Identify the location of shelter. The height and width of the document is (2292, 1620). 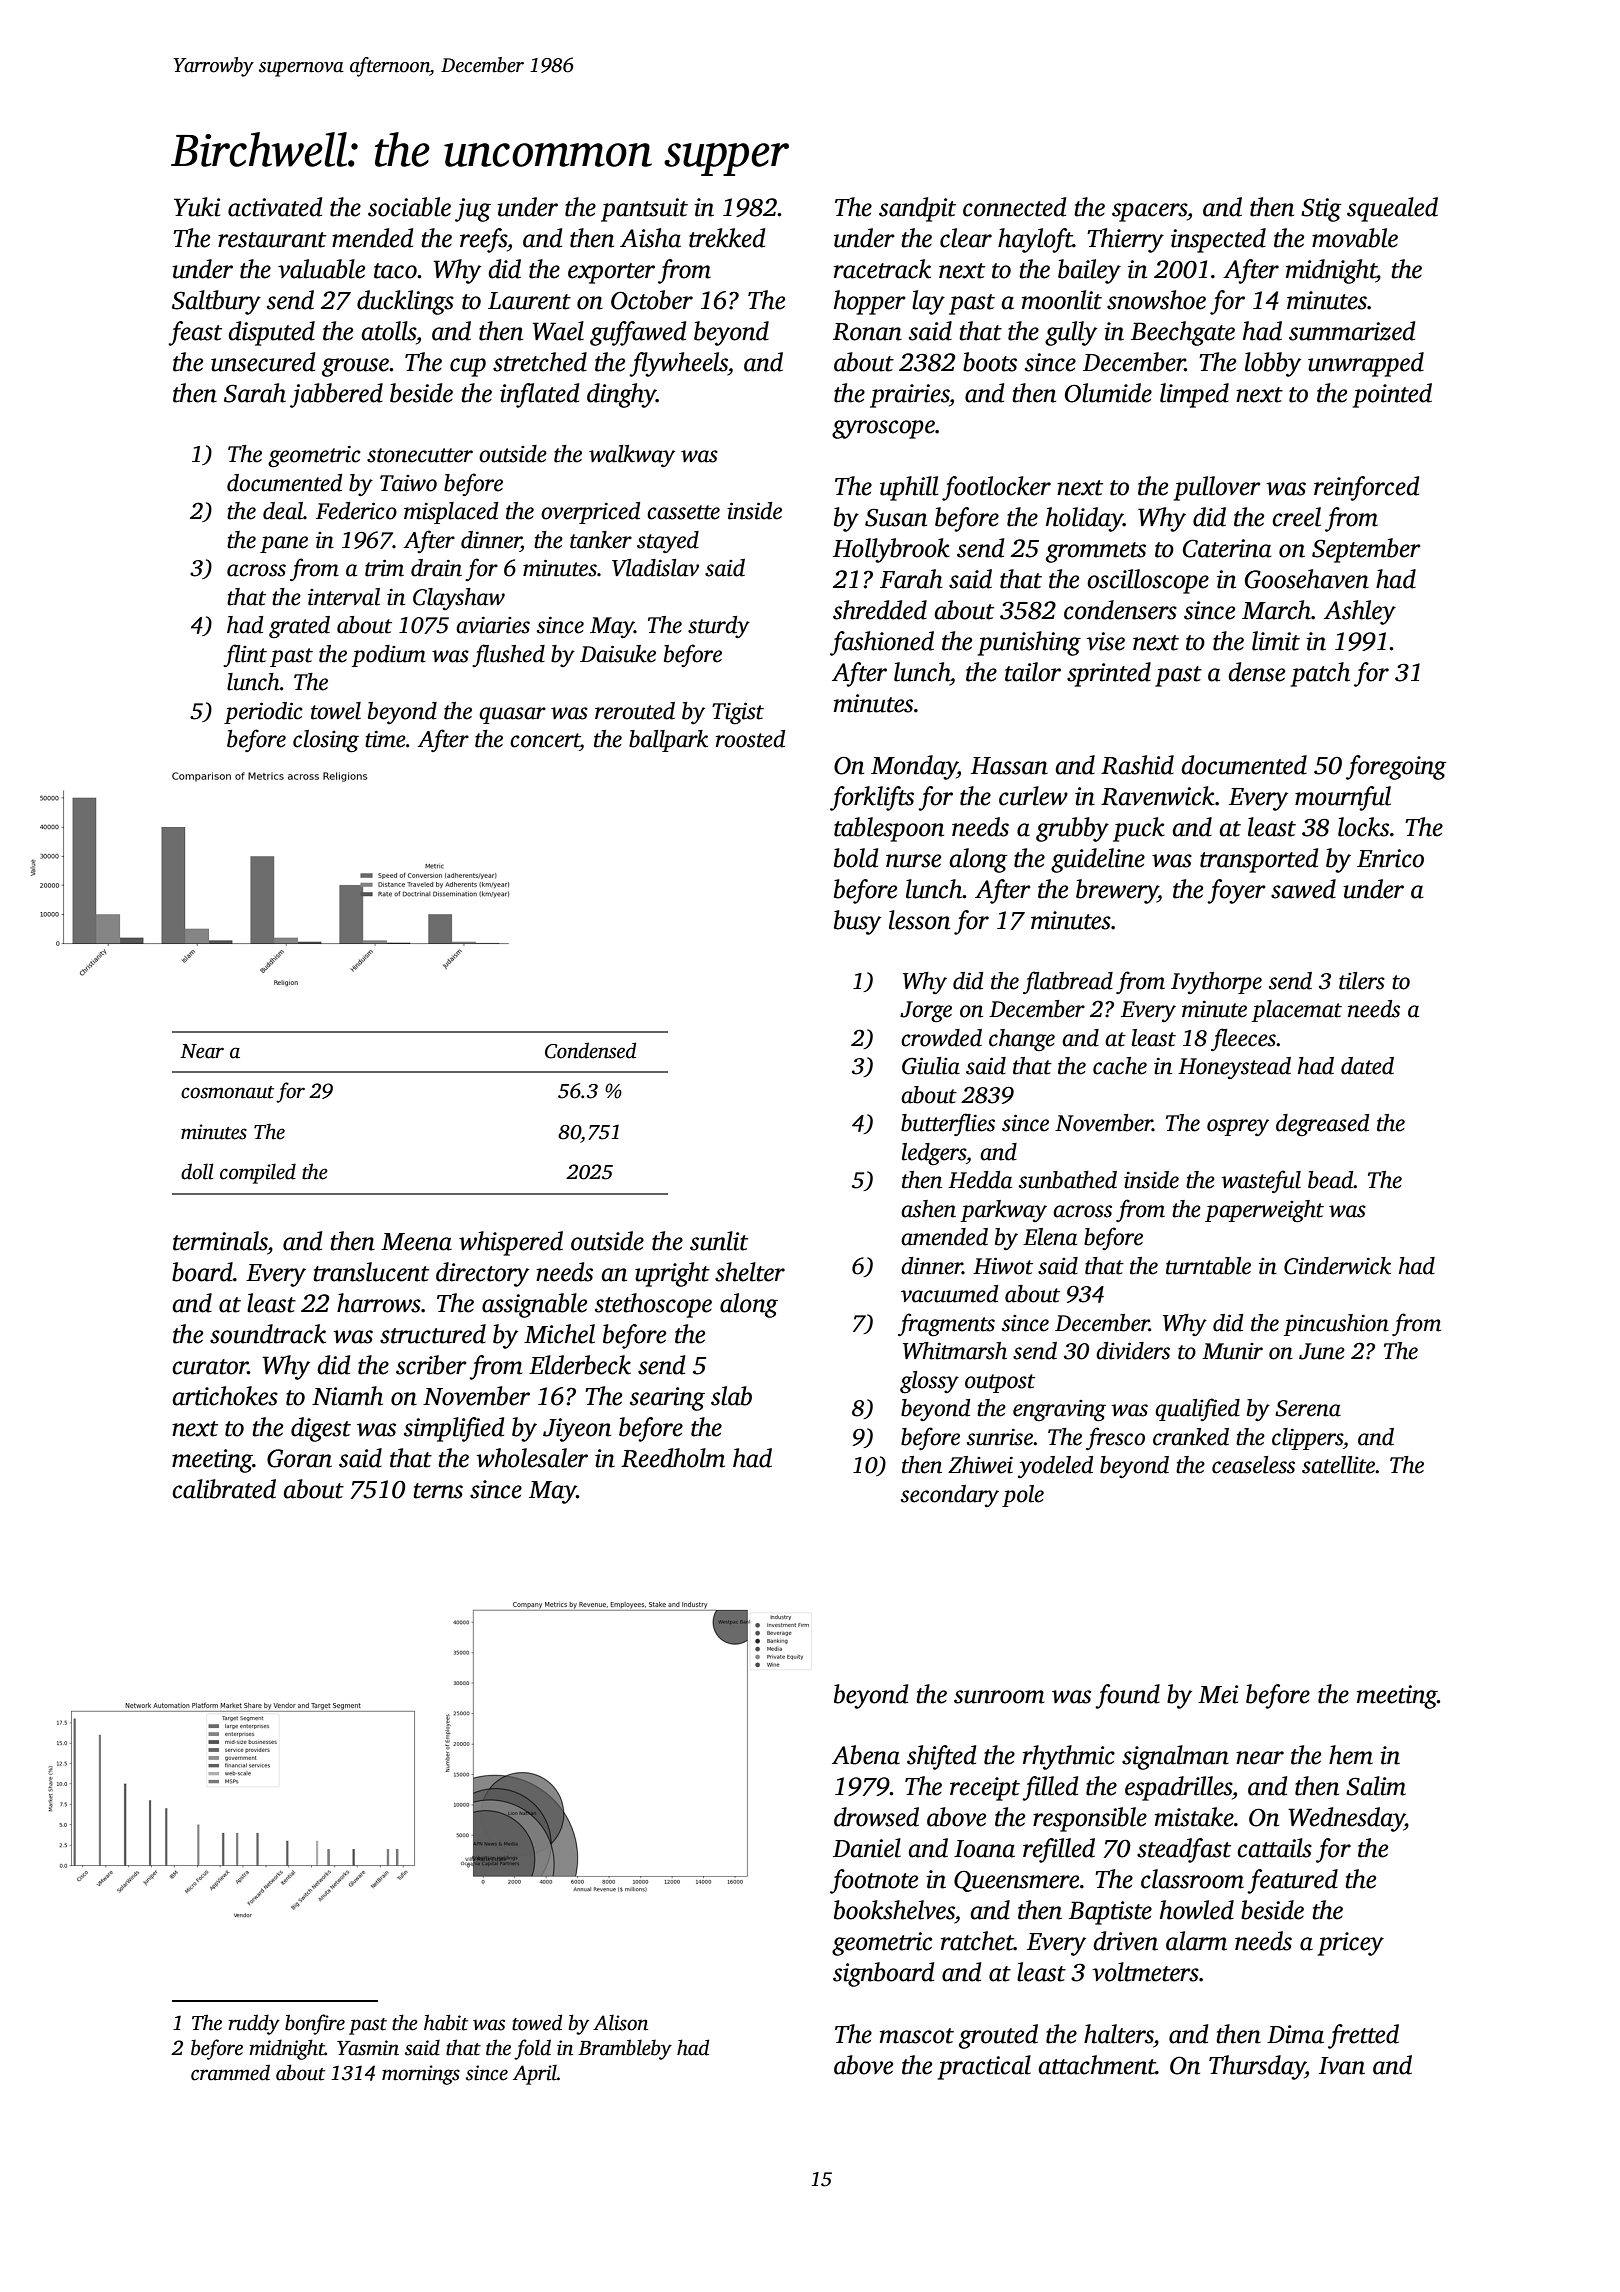
(750, 1272).
